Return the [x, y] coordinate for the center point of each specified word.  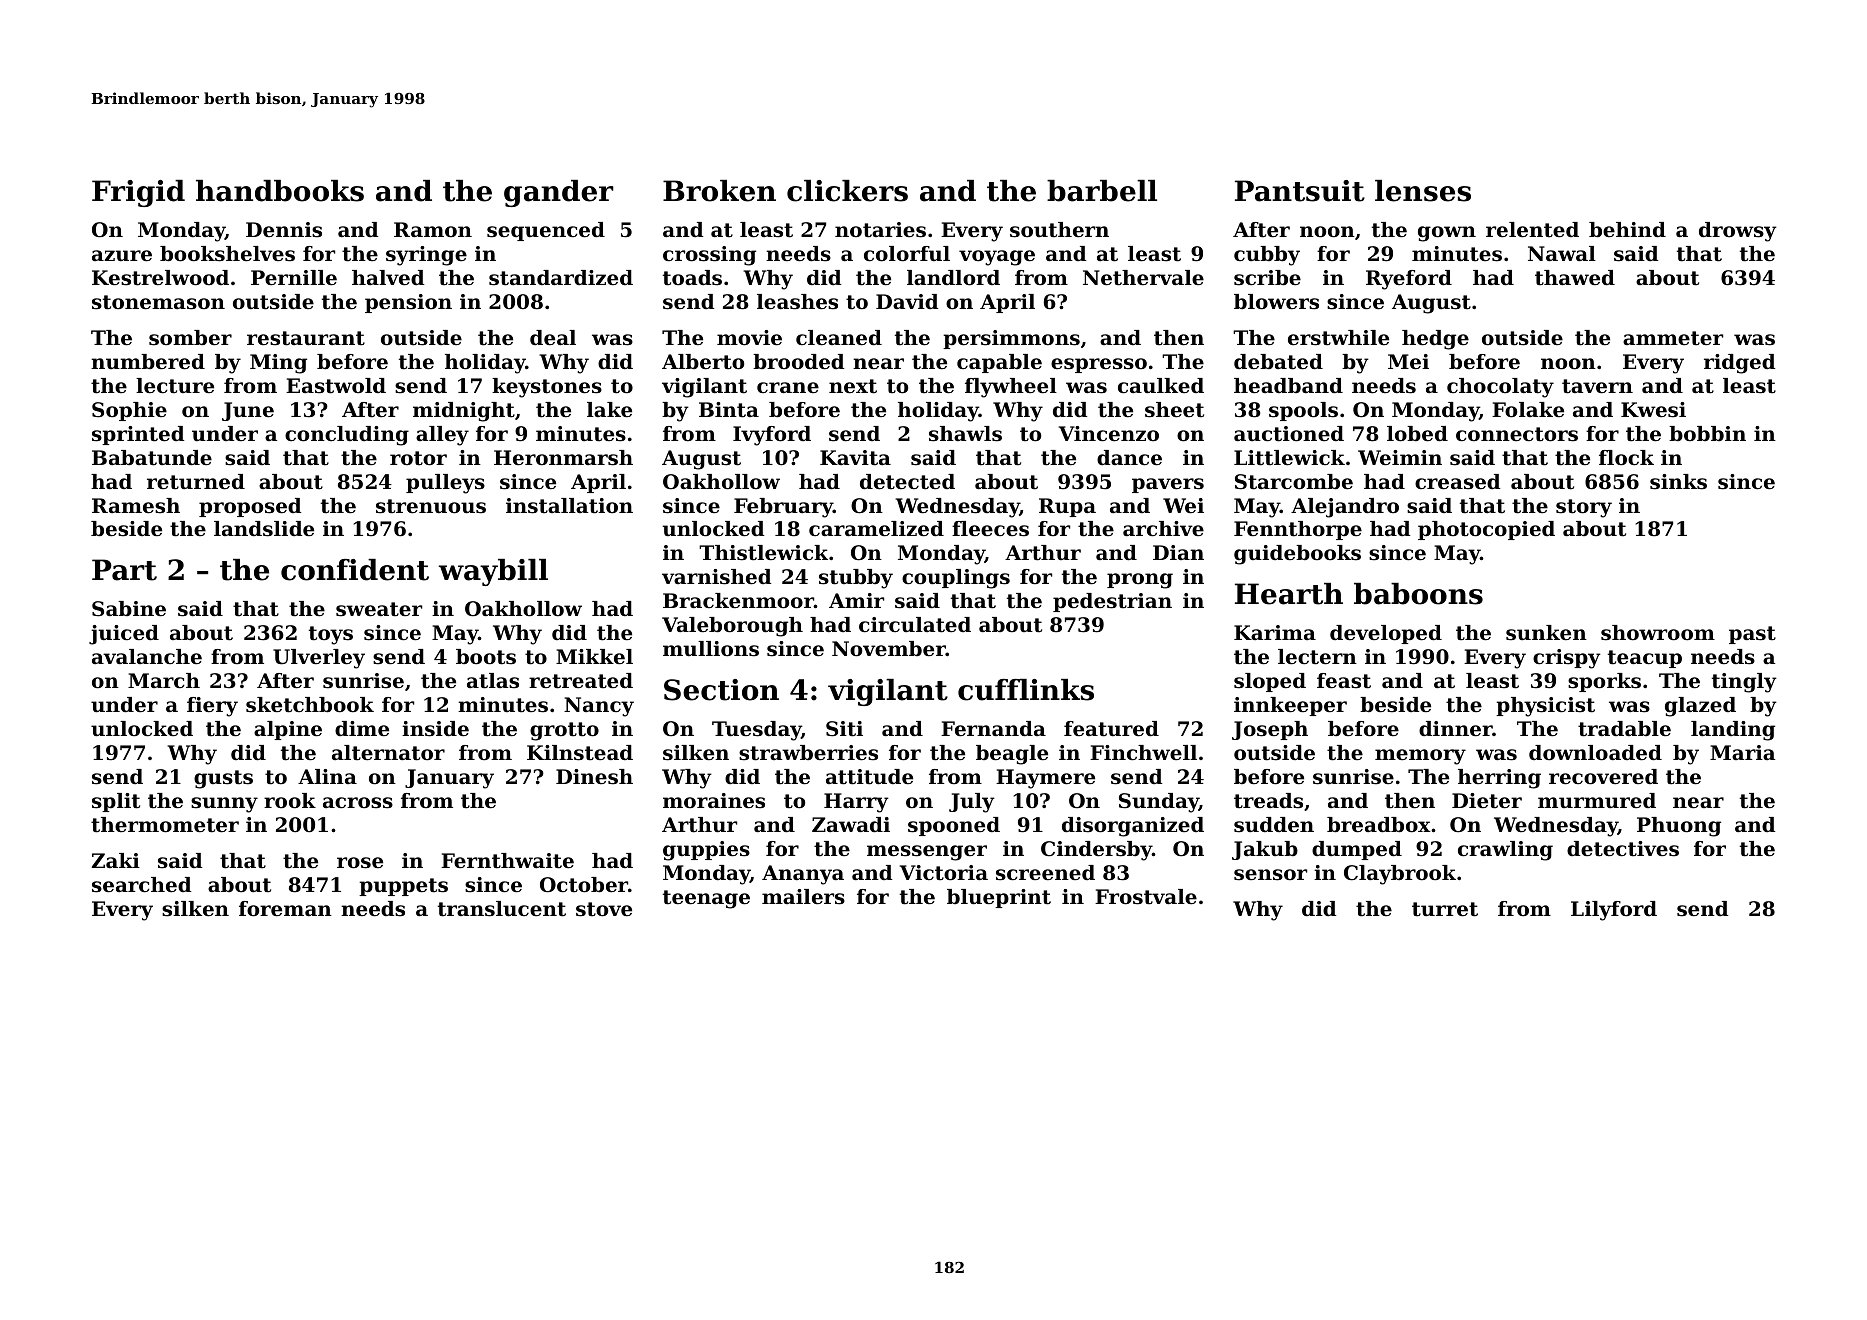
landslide [264, 529]
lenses [1423, 191]
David [907, 302]
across [358, 803]
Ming [278, 364]
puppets [403, 887]
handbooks [280, 191]
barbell [1102, 191]
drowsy [1738, 232]
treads [1268, 801]
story [1584, 508]
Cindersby [1096, 851]
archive [1163, 529]
